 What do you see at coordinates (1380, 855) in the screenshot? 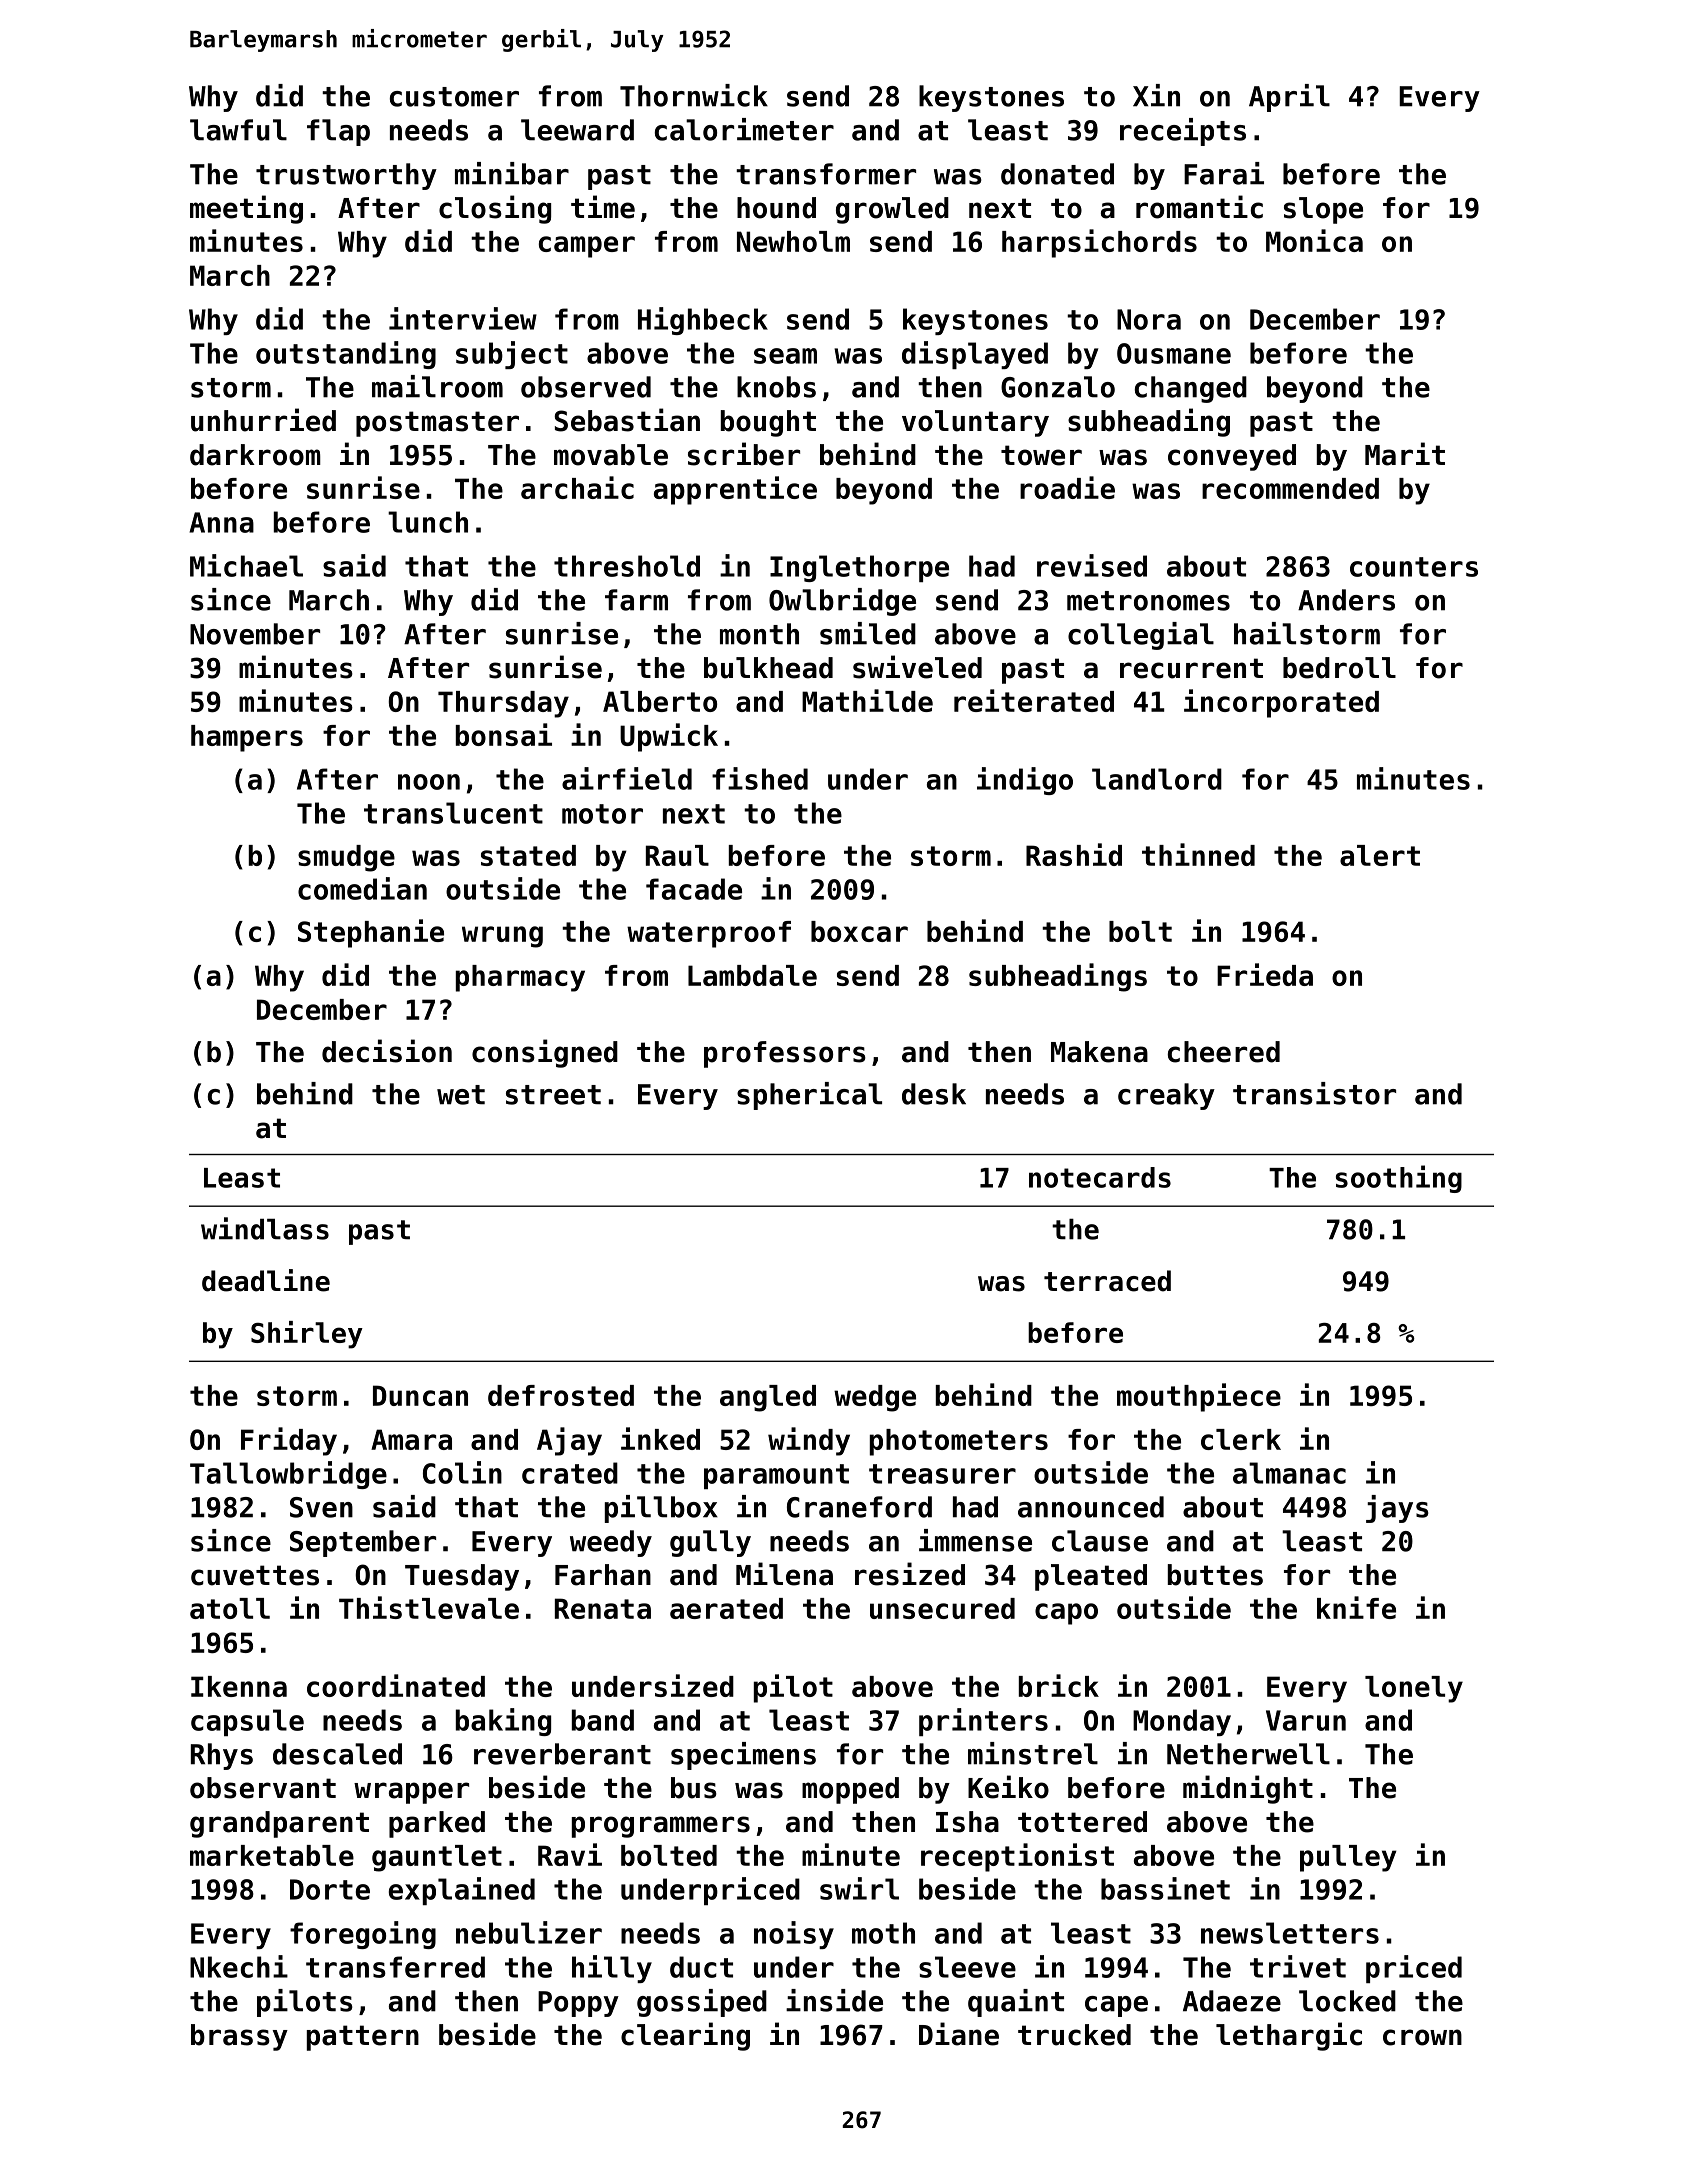
I see `alert` at bounding box center [1380, 855].
